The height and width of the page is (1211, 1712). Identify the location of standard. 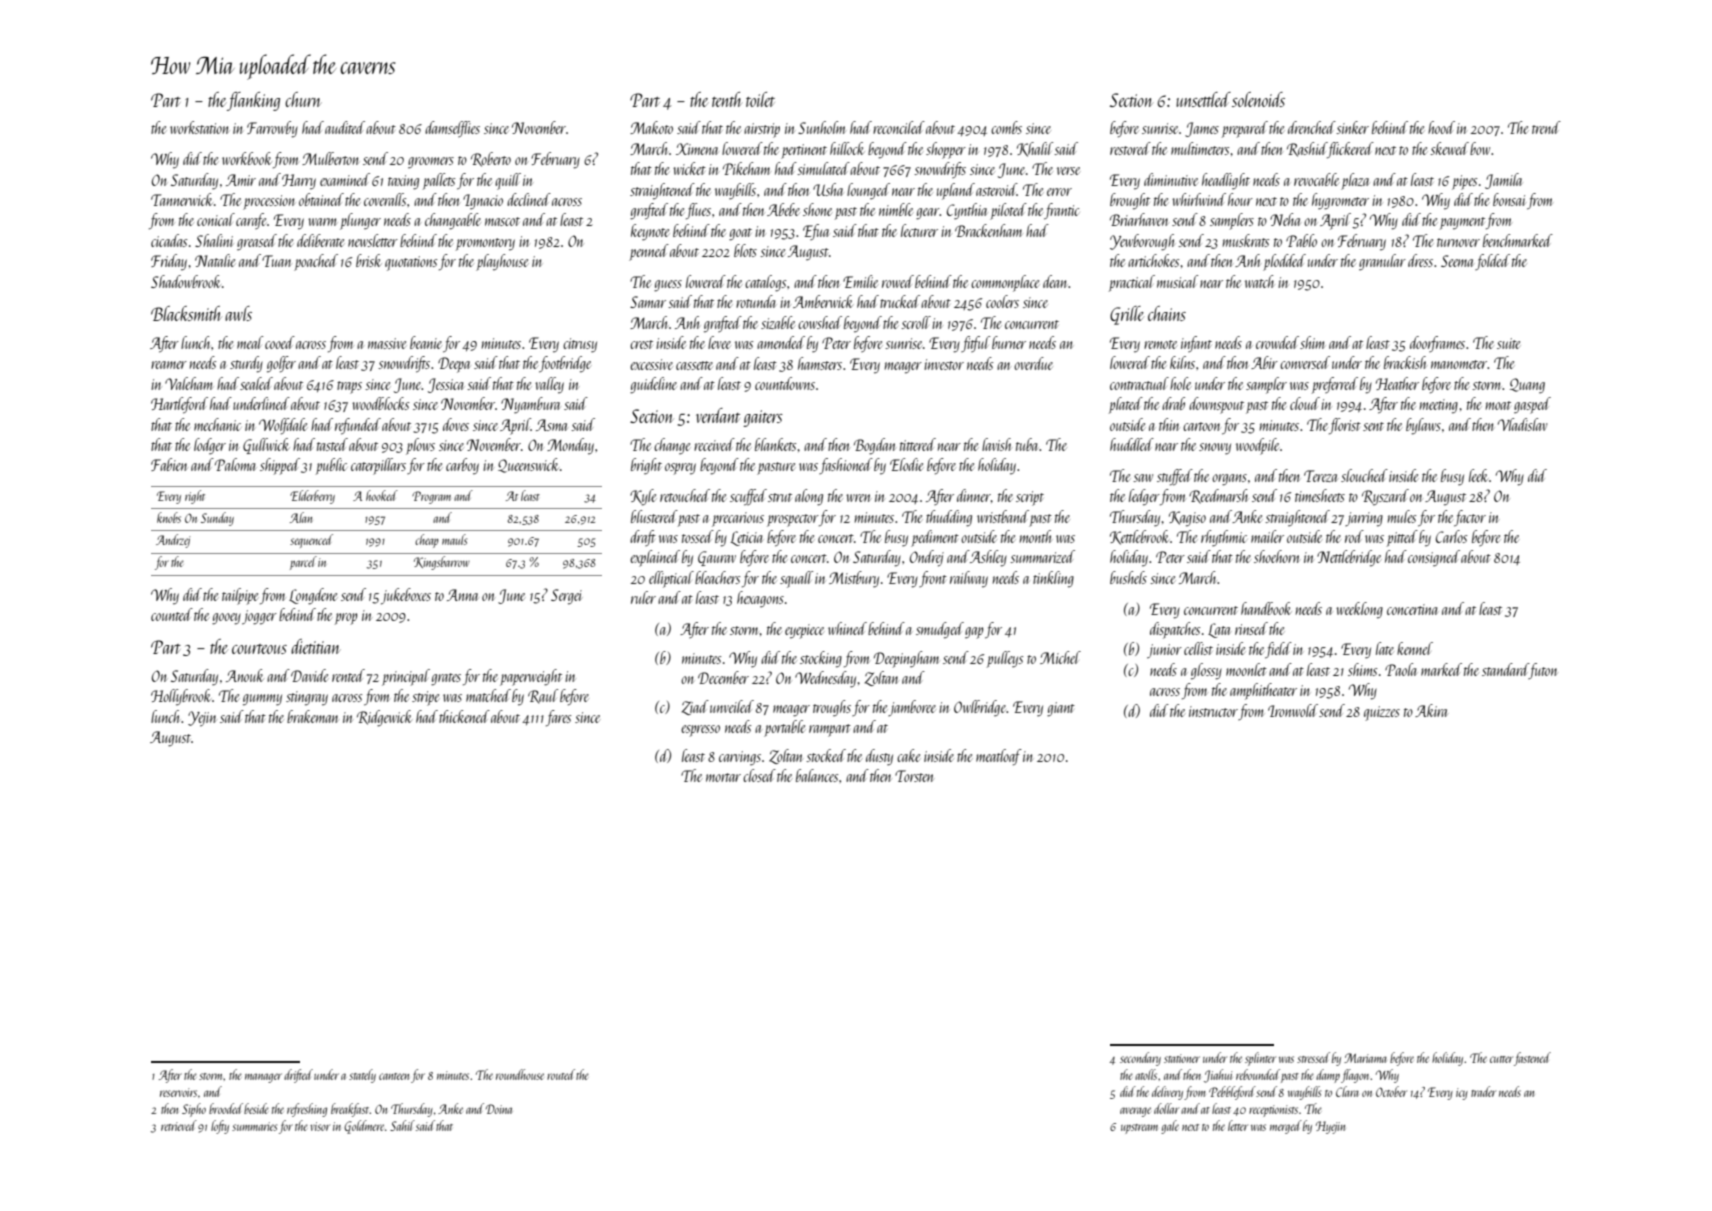
(1505, 671).
